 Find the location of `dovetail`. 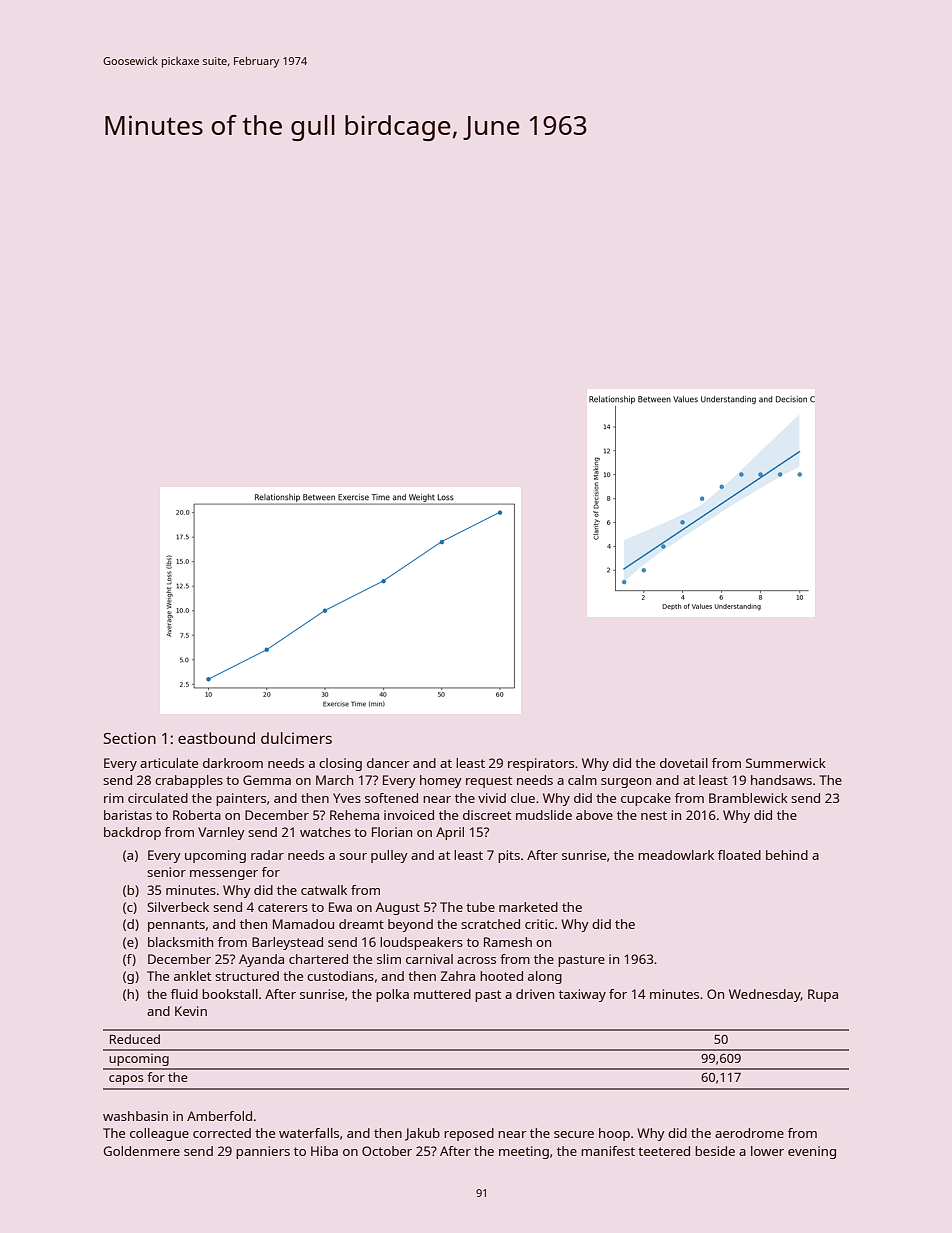

dovetail is located at coordinates (684, 763).
